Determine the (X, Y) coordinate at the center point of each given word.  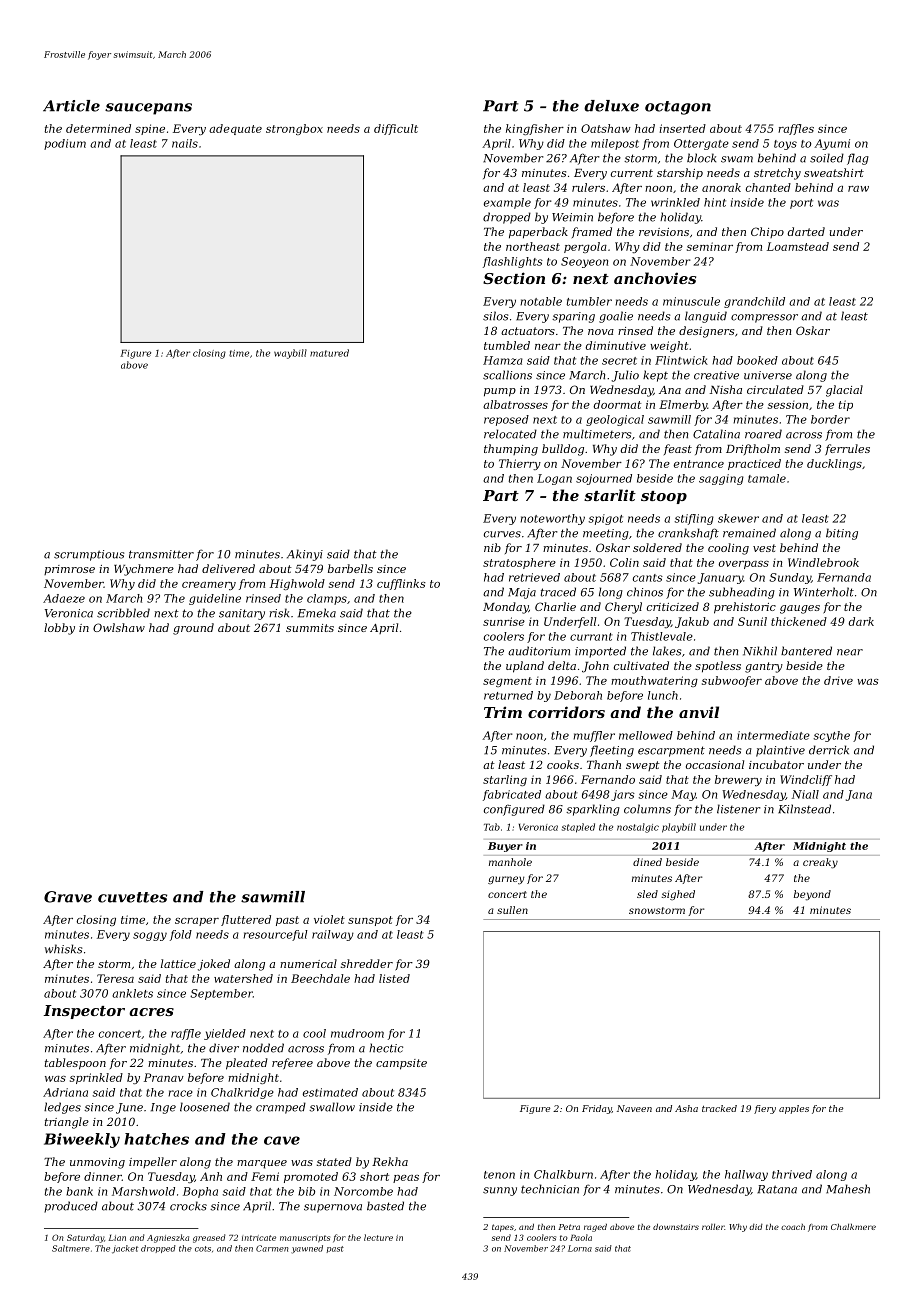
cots (203, 1249)
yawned (307, 1249)
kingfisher (535, 129)
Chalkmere (853, 1226)
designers (706, 332)
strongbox (294, 129)
